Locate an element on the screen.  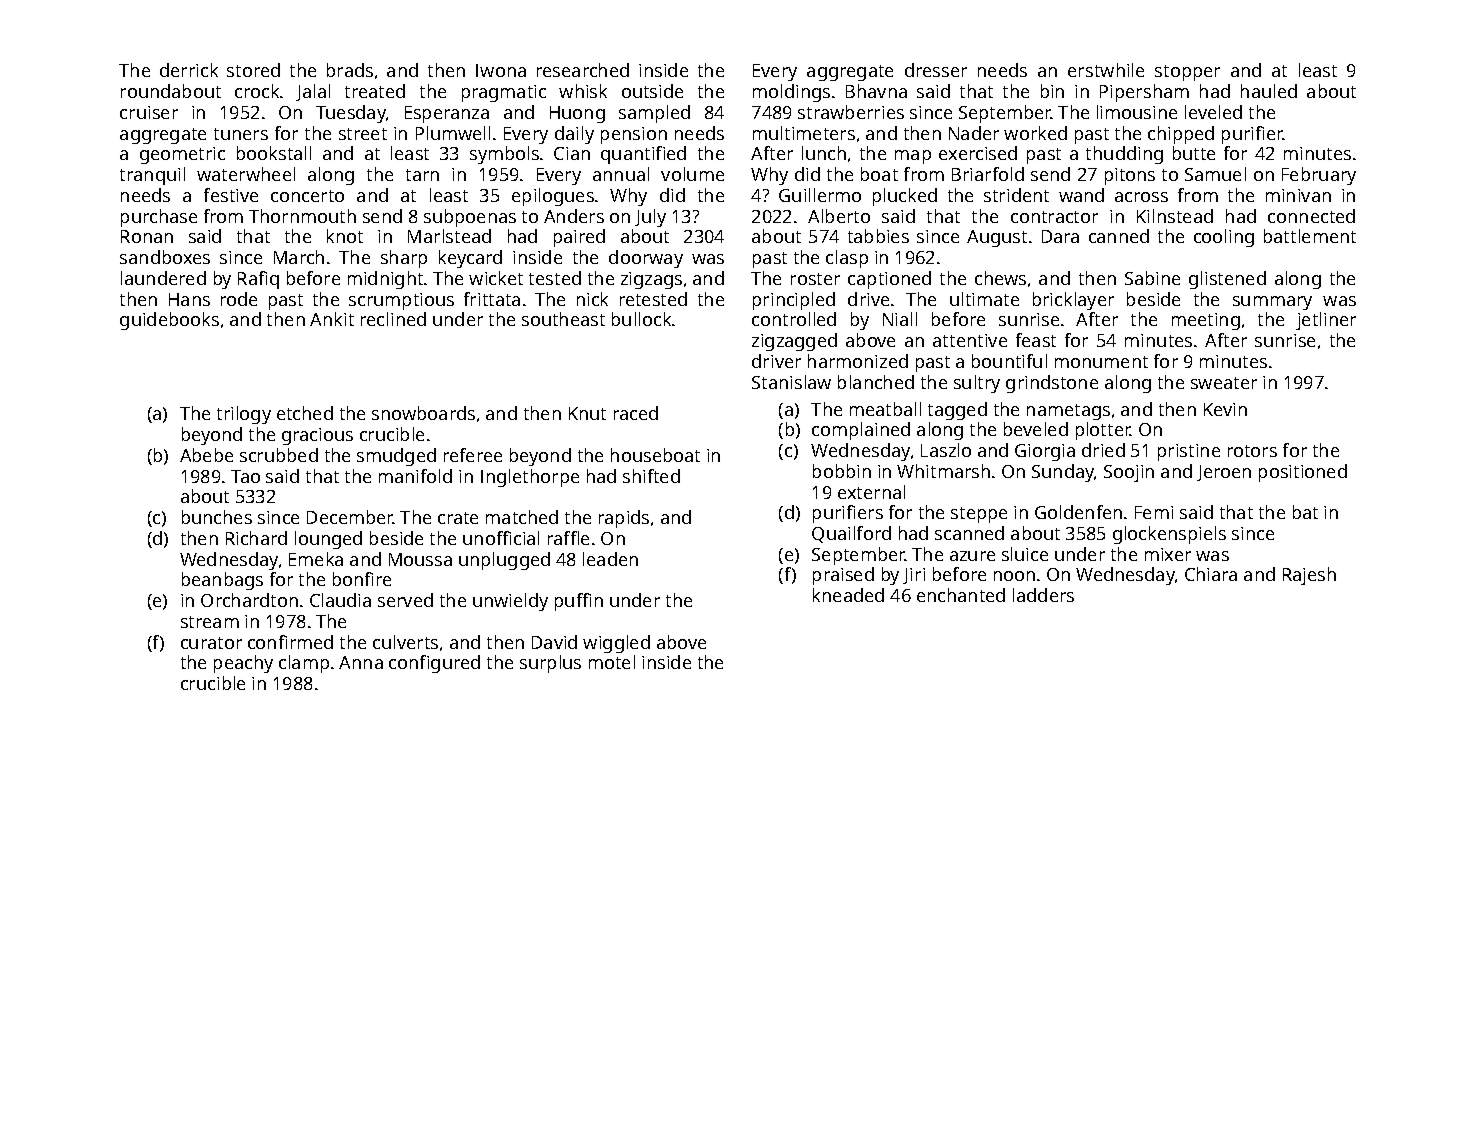
erstwhile is located at coordinates (1106, 70).
